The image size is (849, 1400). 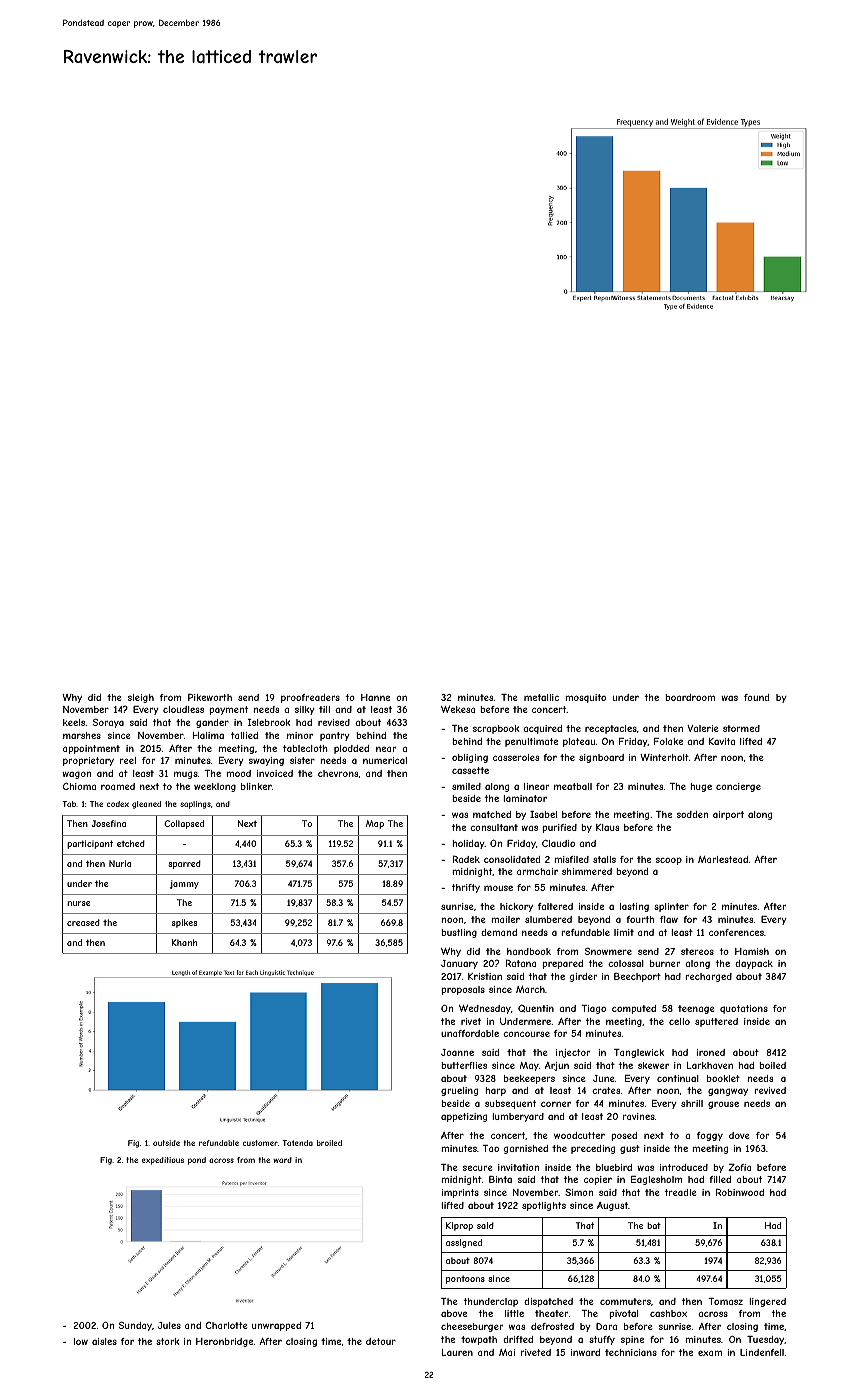 What do you see at coordinates (728, 815) in the page?
I see `airport` at bounding box center [728, 815].
